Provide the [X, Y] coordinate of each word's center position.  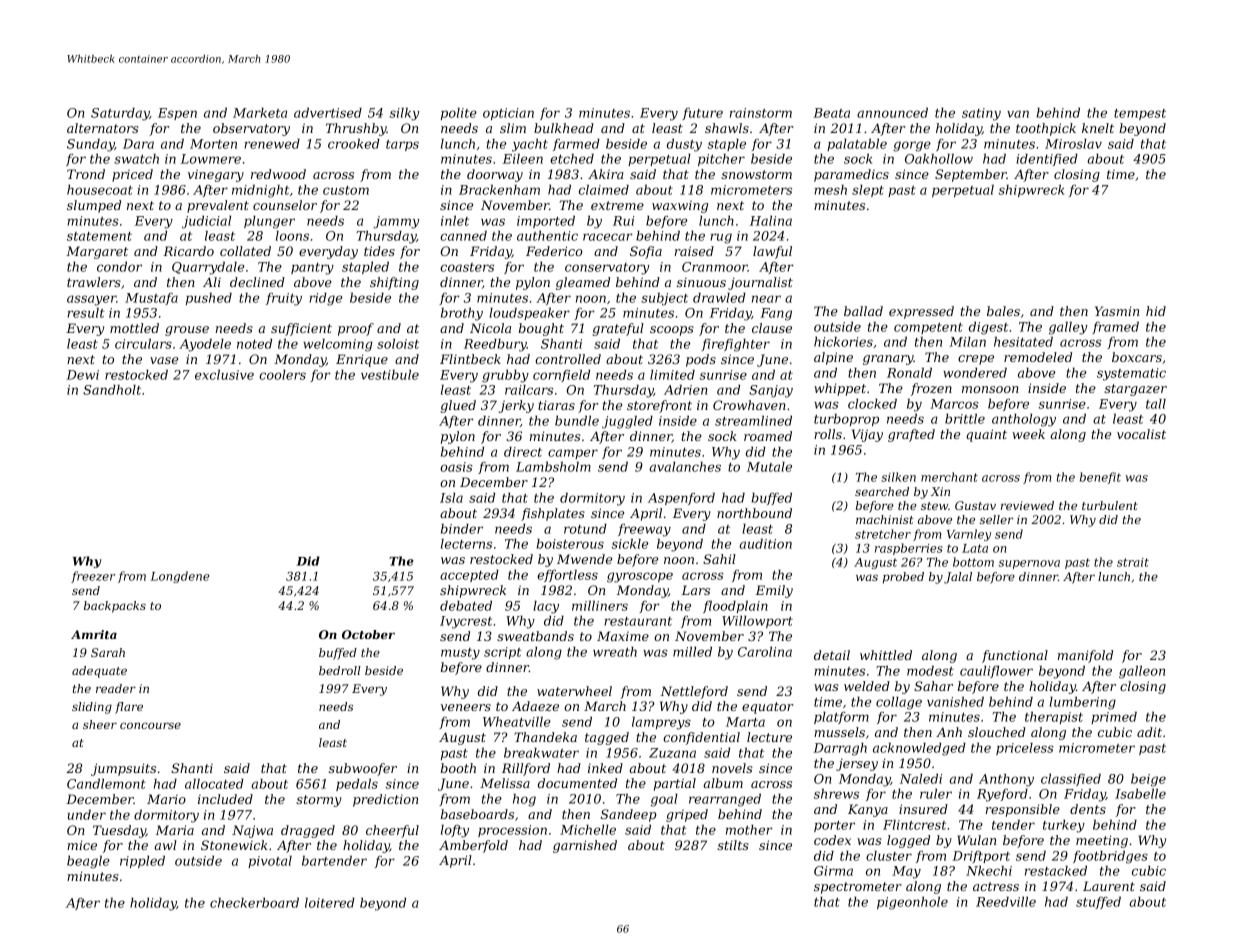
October [368, 634]
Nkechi [989, 870]
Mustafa [151, 299]
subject [664, 299]
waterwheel [574, 691]
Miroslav [1073, 143]
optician [508, 114]
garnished [585, 846]
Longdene [180, 577]
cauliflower [996, 671]
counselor [285, 205]
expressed [921, 312]
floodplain [735, 606]
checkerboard [254, 902]
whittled [886, 655]
